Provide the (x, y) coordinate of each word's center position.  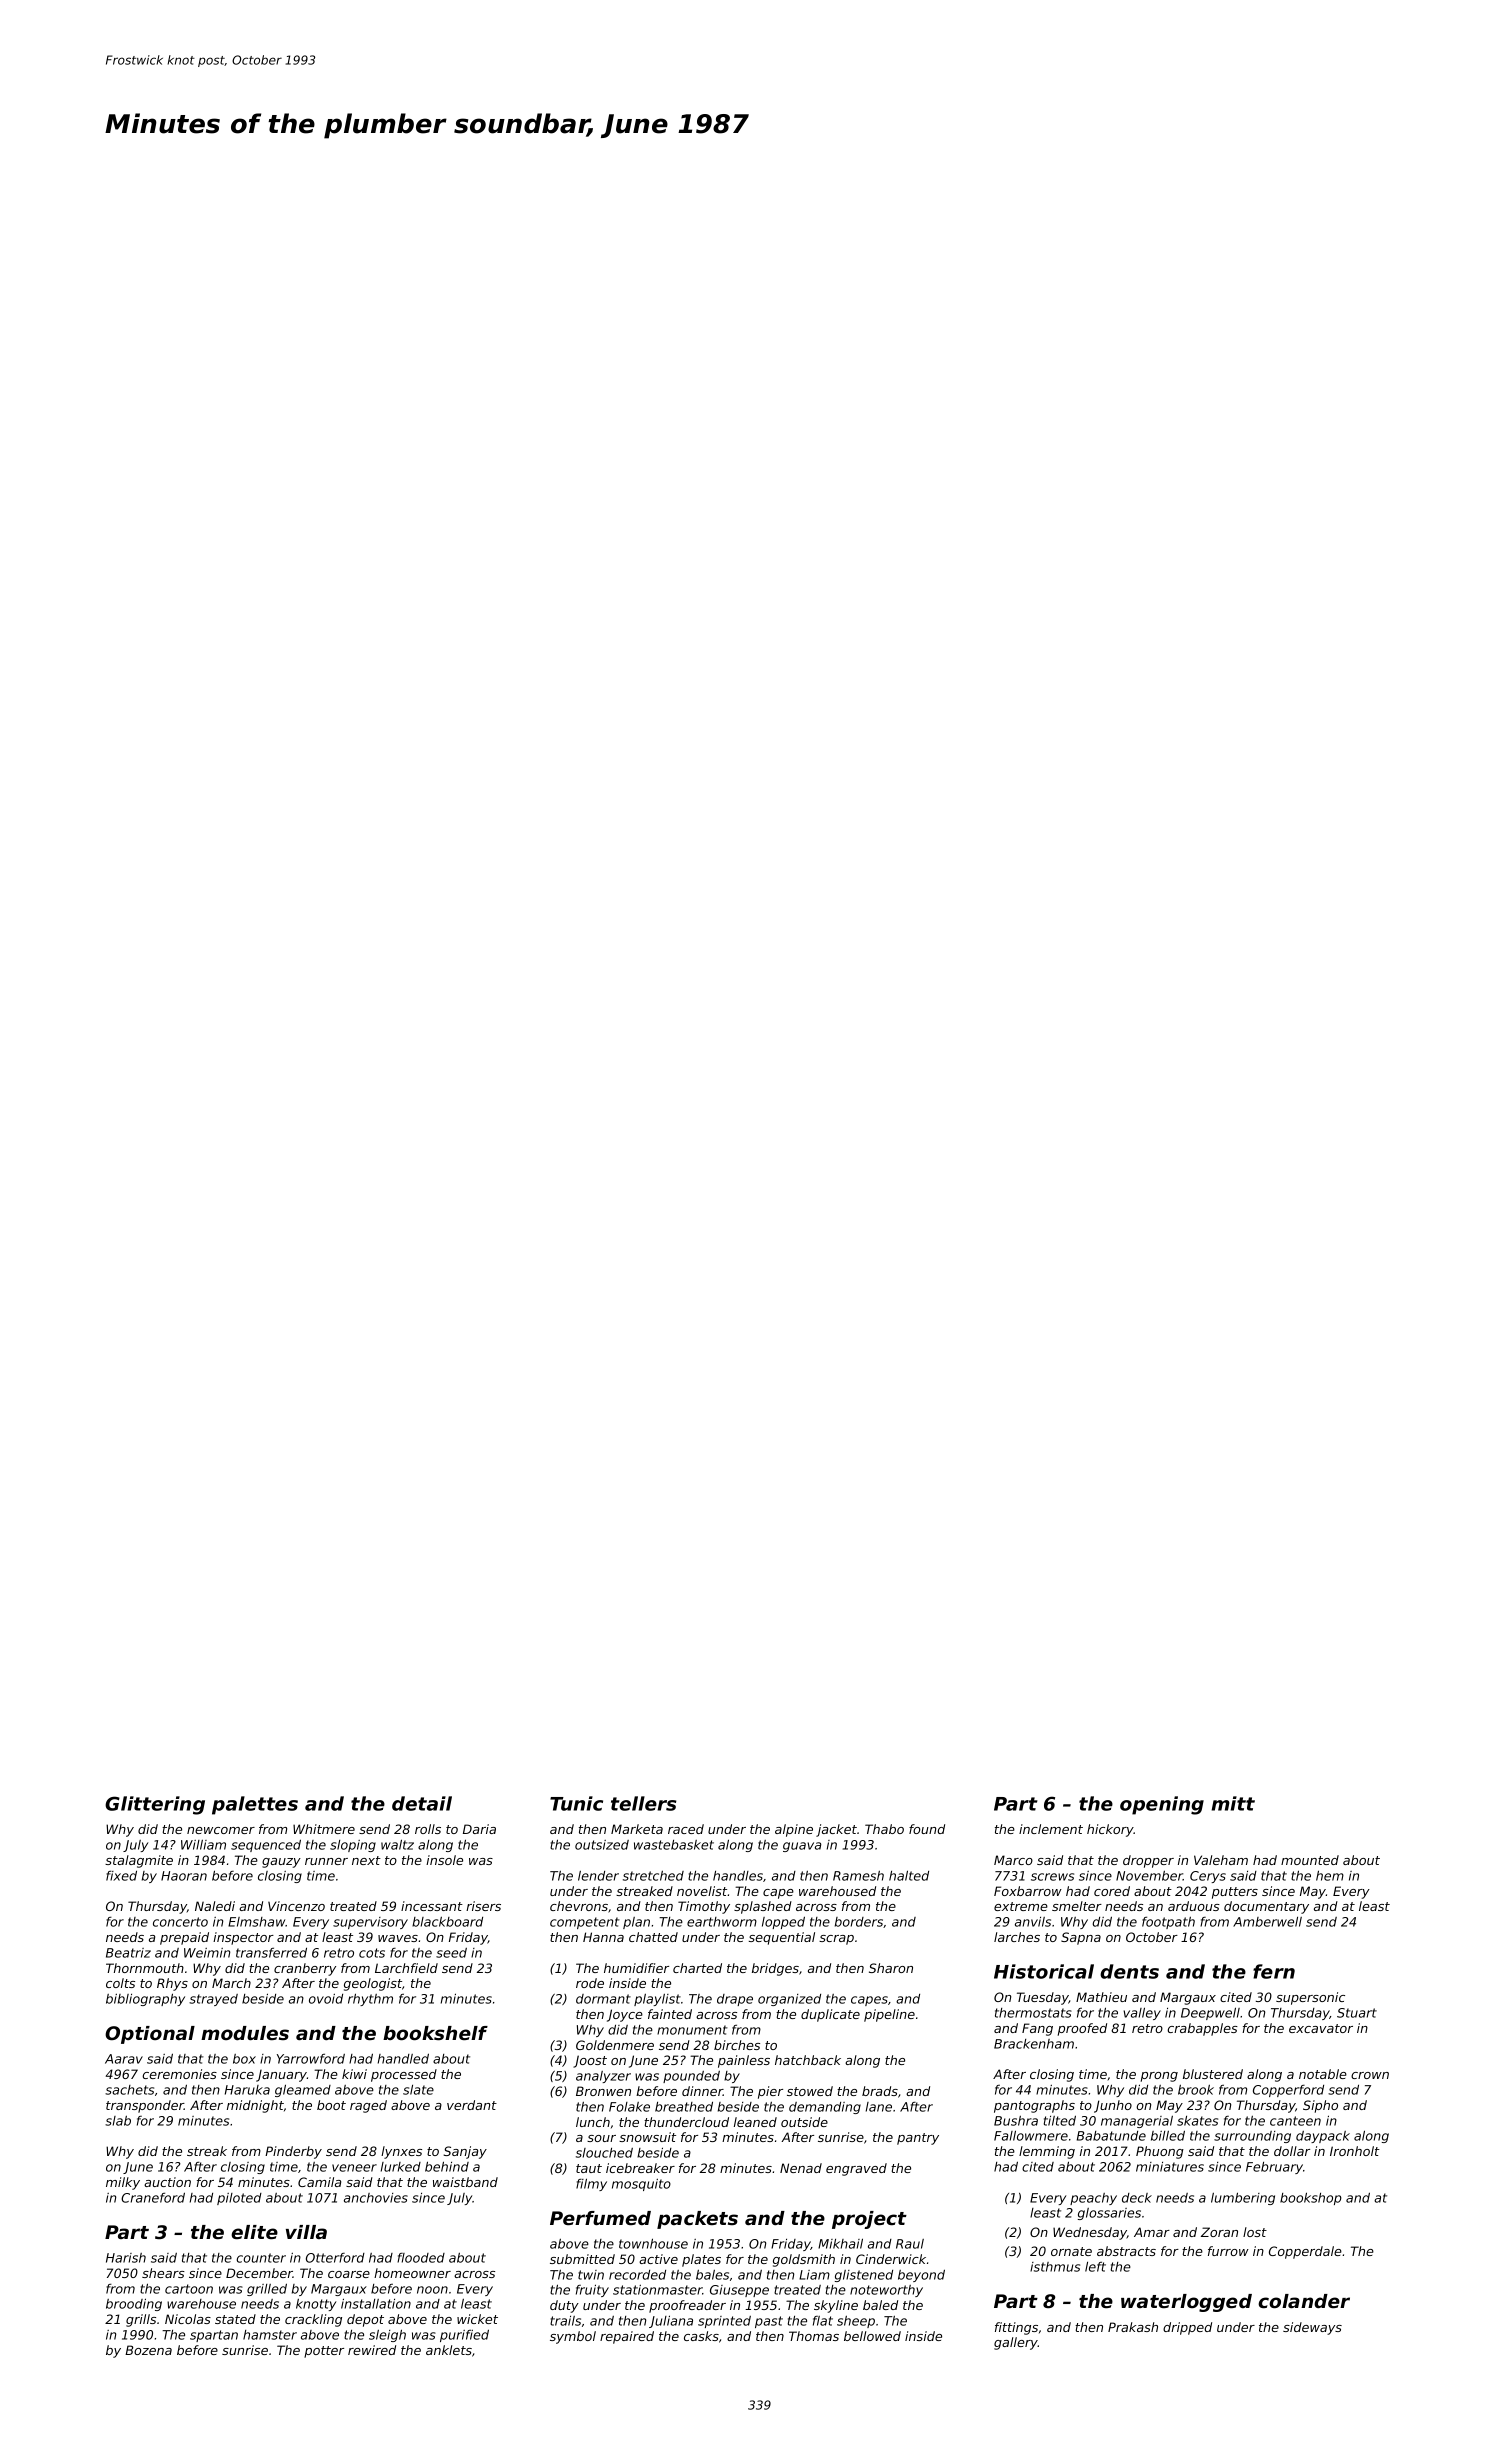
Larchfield (406, 1968)
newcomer (221, 1830)
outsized (602, 1845)
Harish (126, 2258)
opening (1162, 1805)
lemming (1047, 2152)
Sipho (1320, 2106)
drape (735, 2000)
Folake (629, 2107)
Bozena (148, 2350)
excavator (1321, 2028)
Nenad (801, 2168)
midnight (255, 2106)
